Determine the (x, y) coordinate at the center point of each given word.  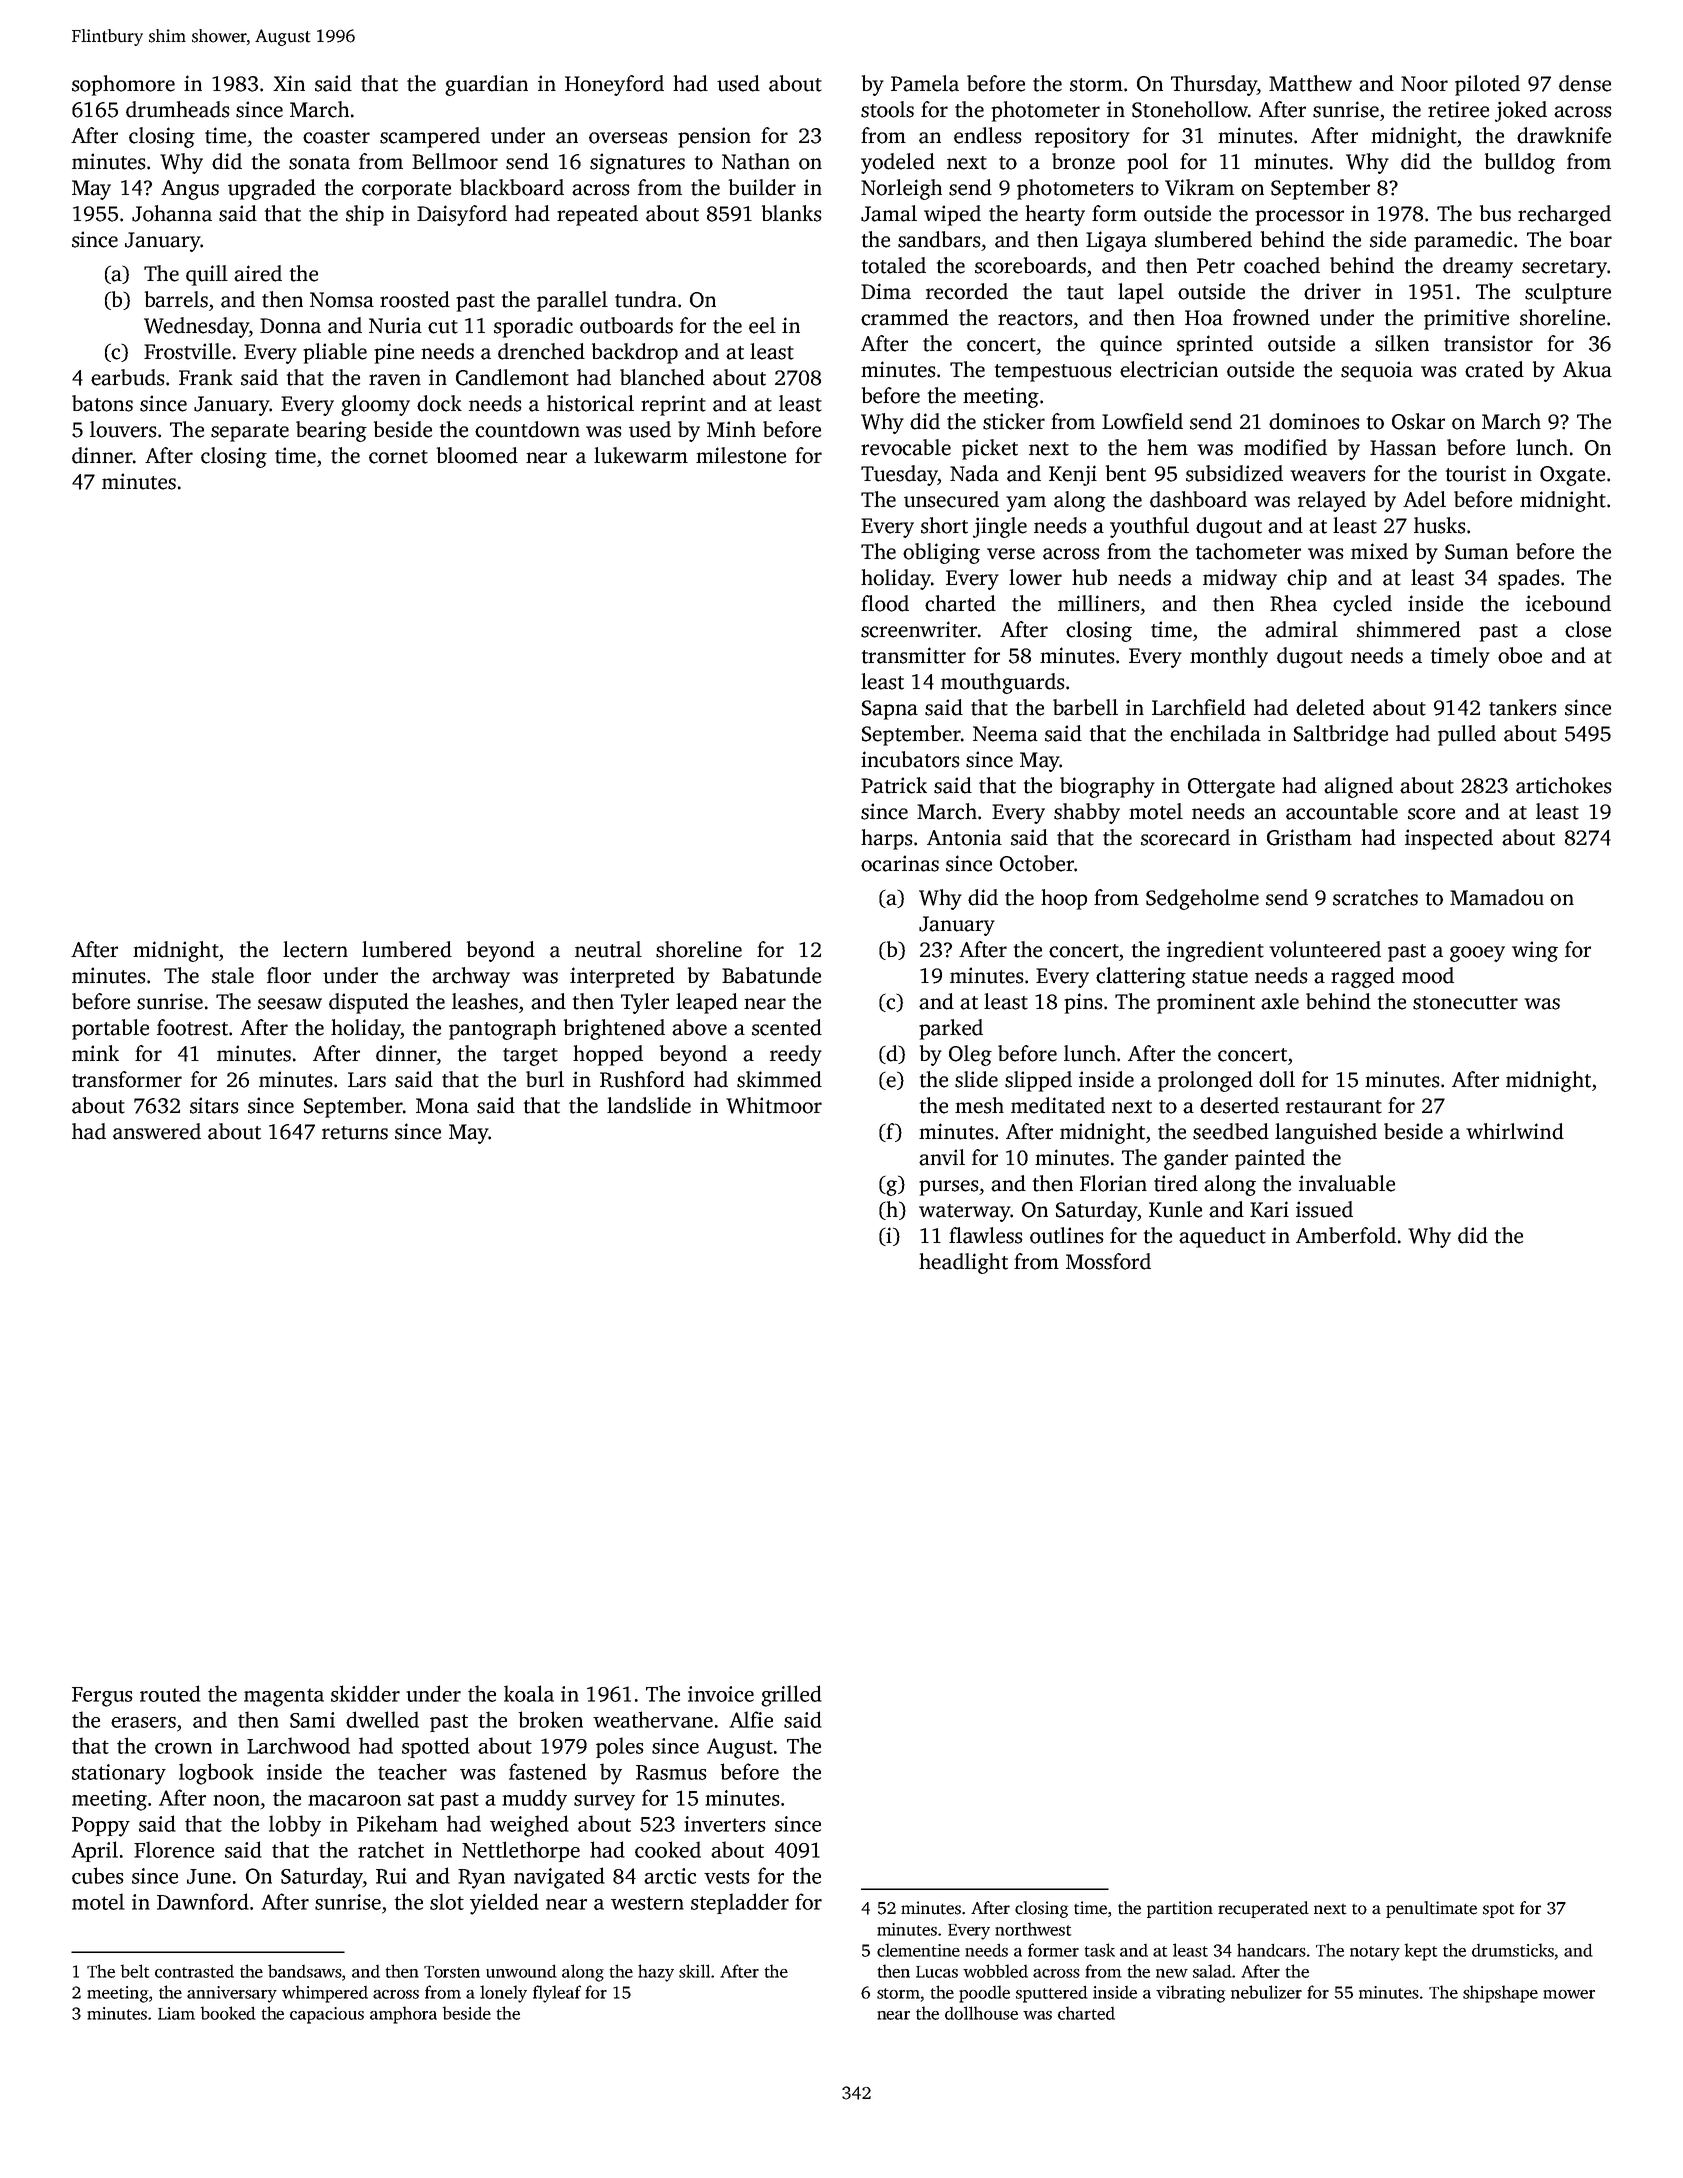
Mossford (1108, 1261)
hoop (1064, 899)
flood (885, 603)
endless (988, 135)
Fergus (102, 1697)
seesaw (290, 1004)
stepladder (740, 1903)
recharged (1564, 215)
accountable (1342, 811)
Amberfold (1346, 1235)
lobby (295, 1826)
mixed (1379, 551)
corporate (406, 191)
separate (250, 433)
